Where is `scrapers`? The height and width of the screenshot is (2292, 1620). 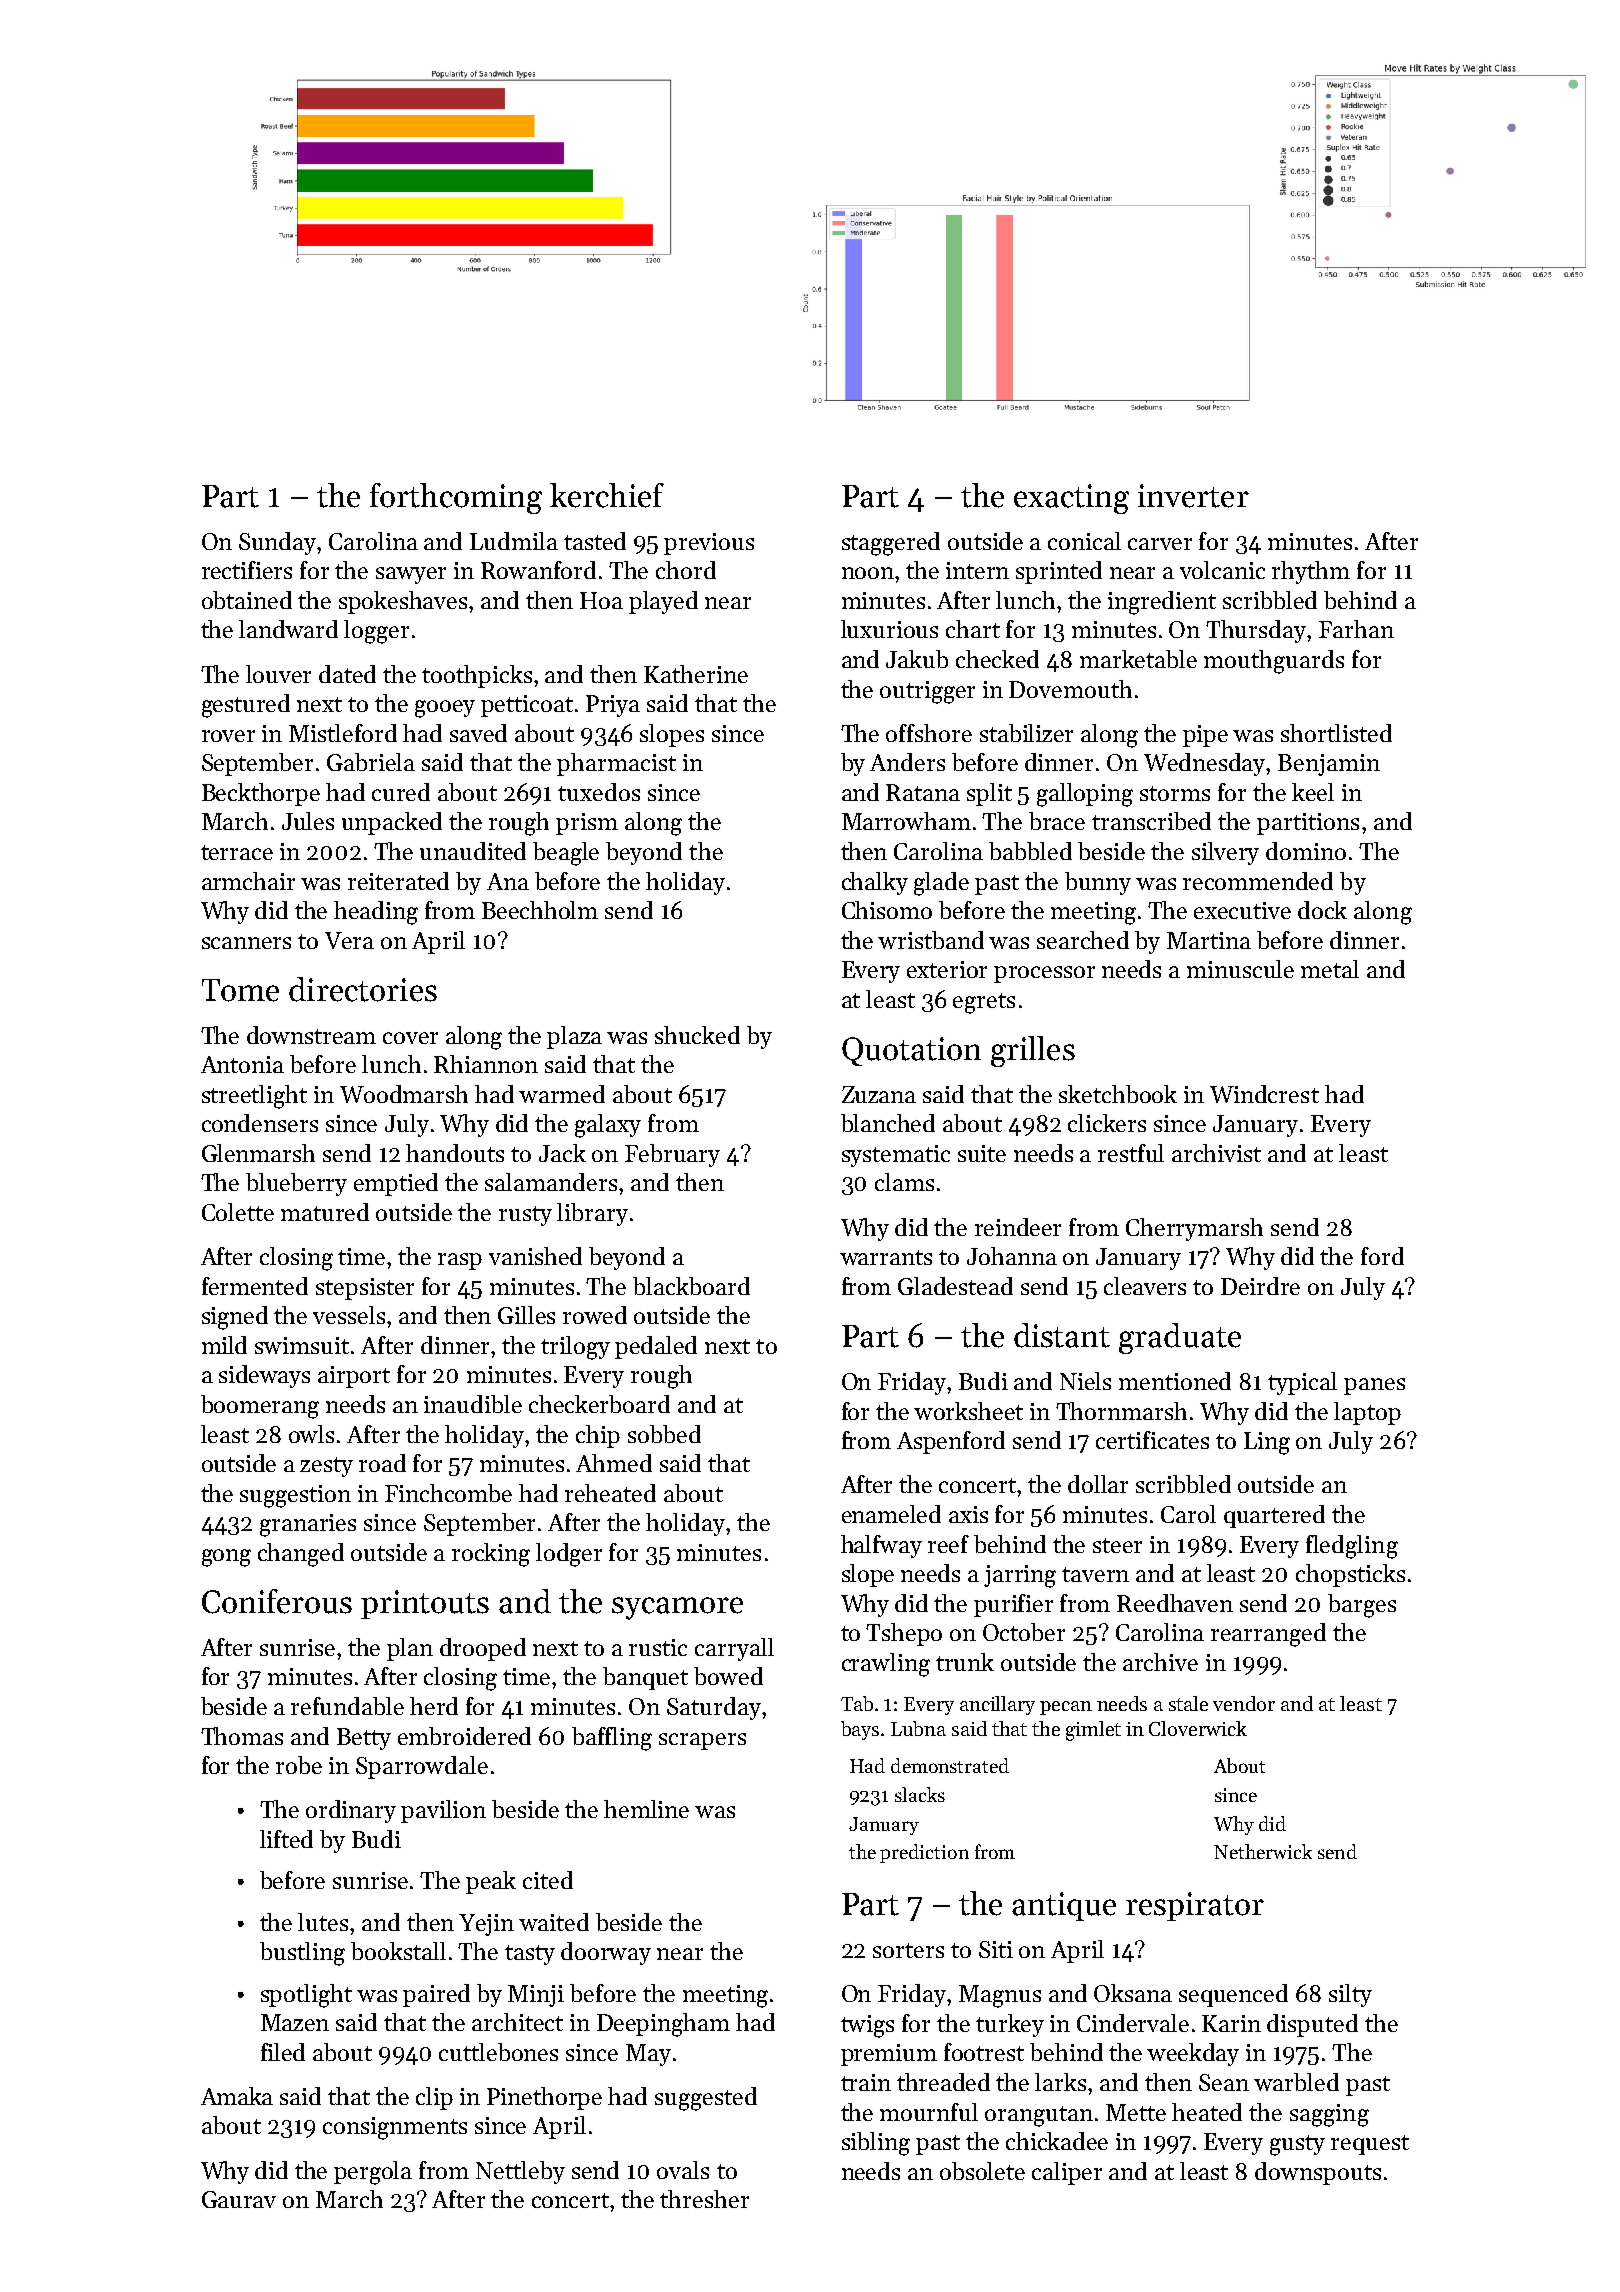
scrapers is located at coordinates (702, 1741).
